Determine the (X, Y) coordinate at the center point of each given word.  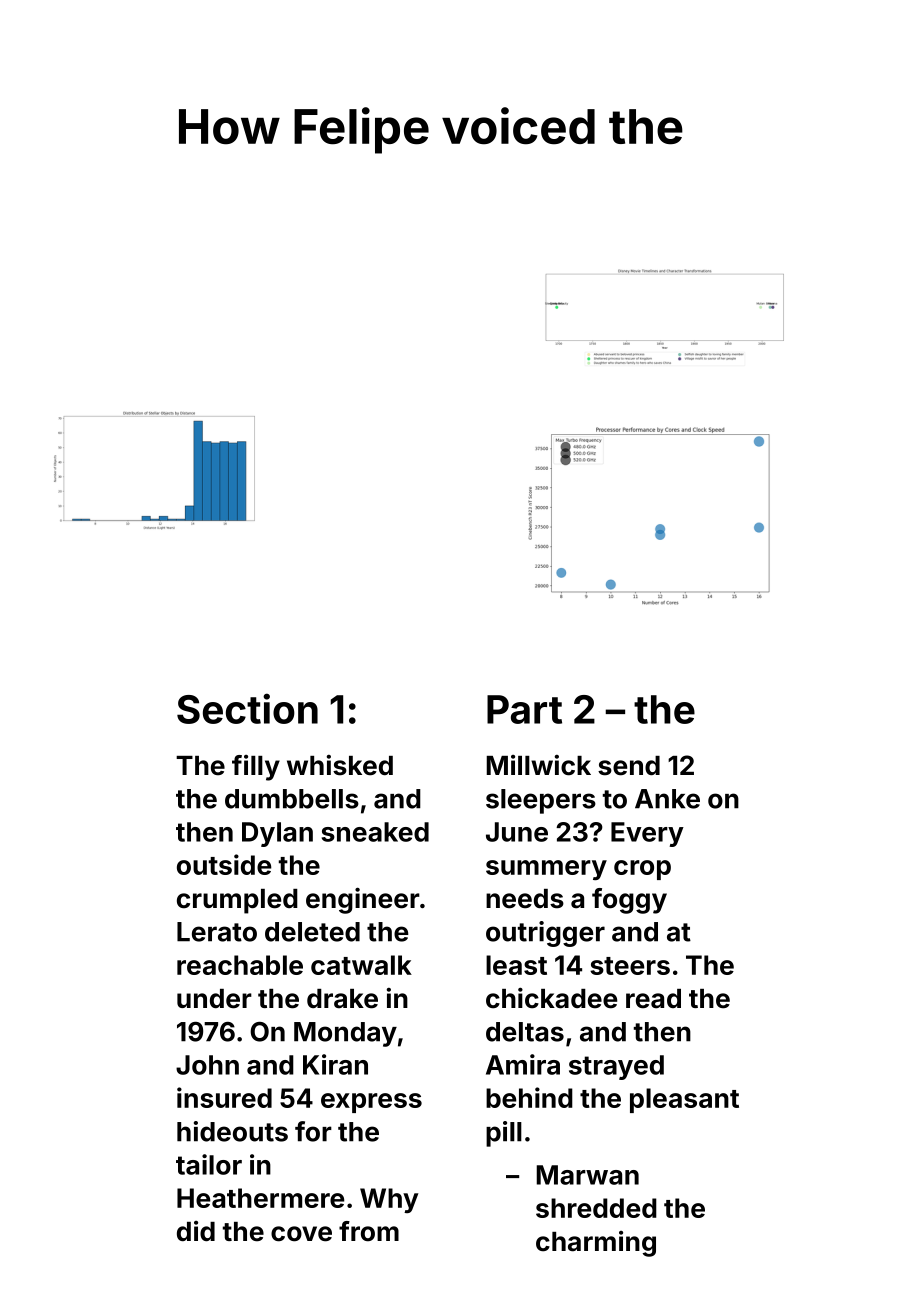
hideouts (232, 1131)
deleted (312, 932)
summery (546, 870)
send (629, 766)
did (196, 1231)
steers (630, 966)
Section (247, 708)
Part (524, 709)
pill (504, 1134)
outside (224, 864)
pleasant (684, 1100)
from (369, 1231)
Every (647, 834)
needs (525, 899)
